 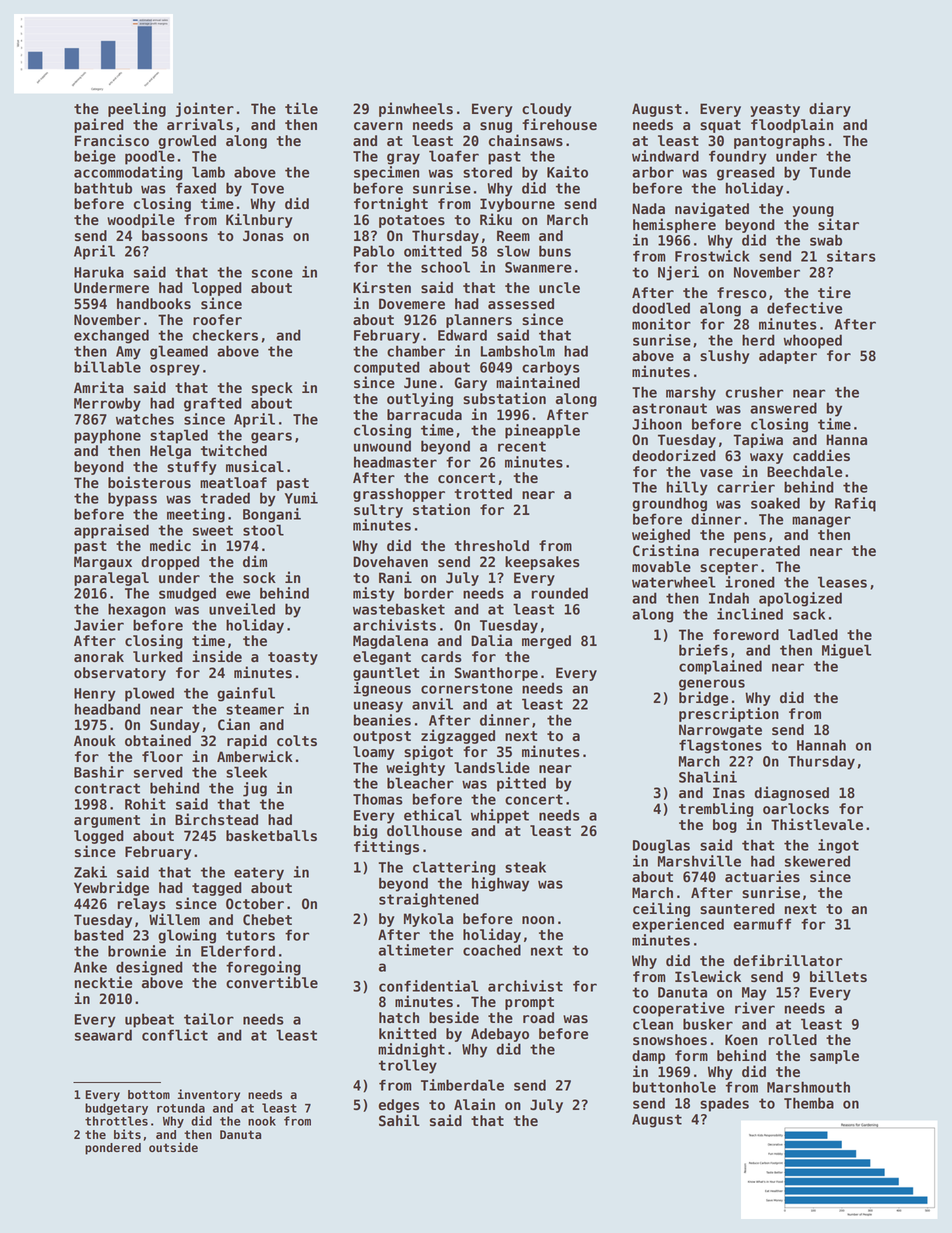 I want to click on billable, so click(x=107, y=367).
